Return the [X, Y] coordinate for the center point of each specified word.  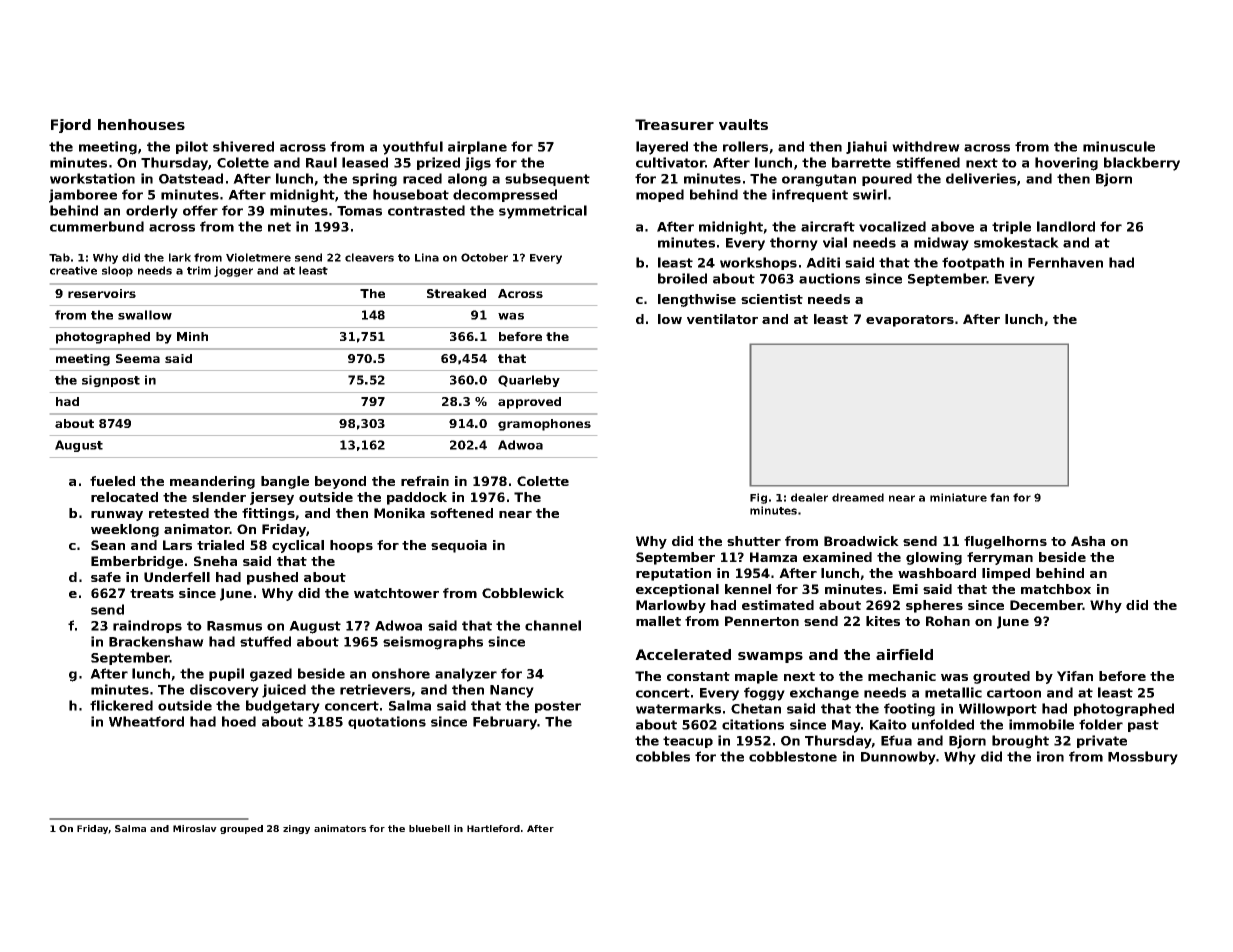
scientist [772, 299]
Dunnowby [898, 758]
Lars [177, 545]
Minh [192, 336]
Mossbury [1143, 758]
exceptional [677, 590]
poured [887, 179]
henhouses [141, 124]
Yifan [1075, 676]
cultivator [670, 162]
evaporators [910, 321]
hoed [239, 721]
